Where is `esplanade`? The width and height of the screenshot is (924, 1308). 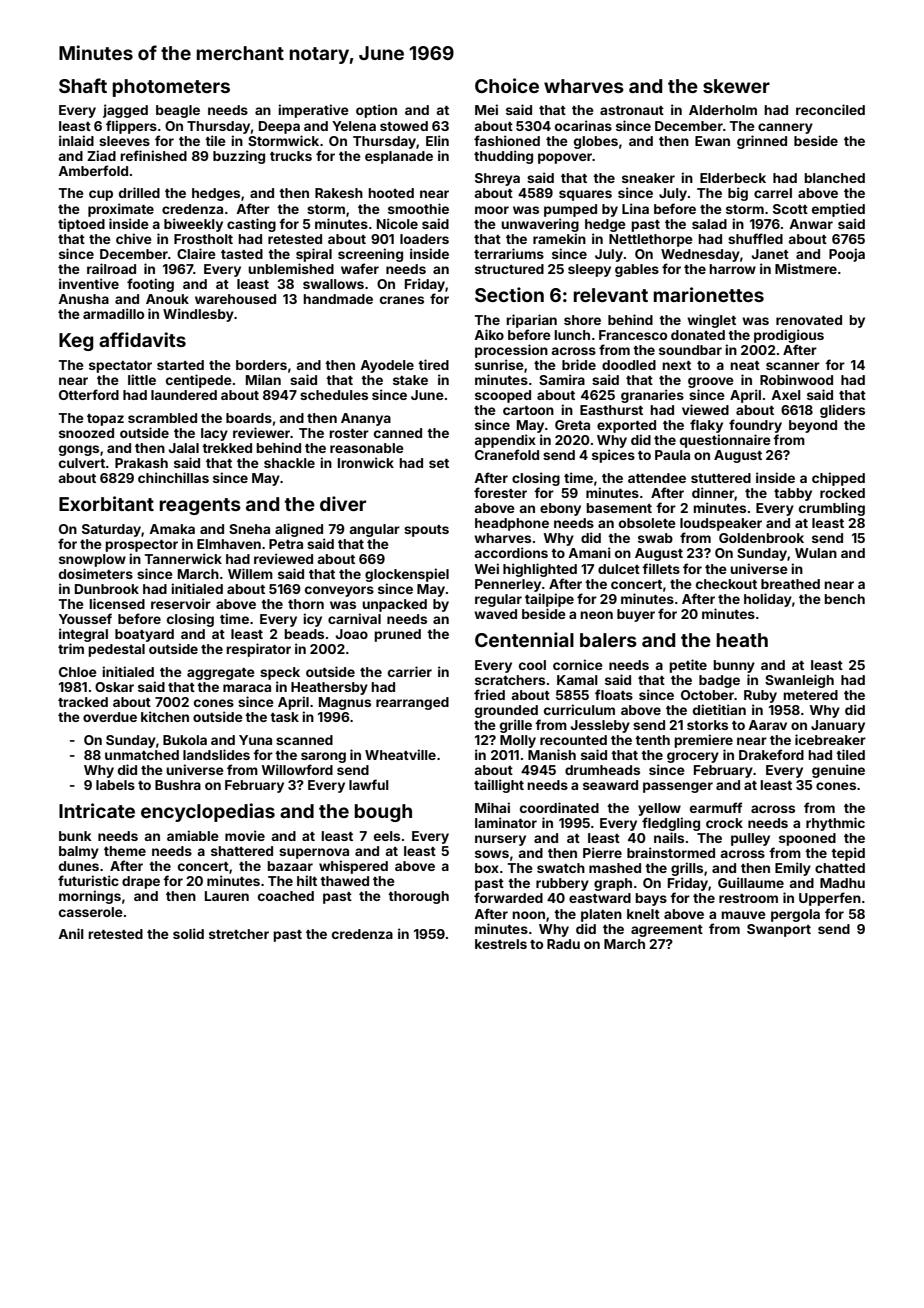
esplanade is located at coordinates (399, 157).
